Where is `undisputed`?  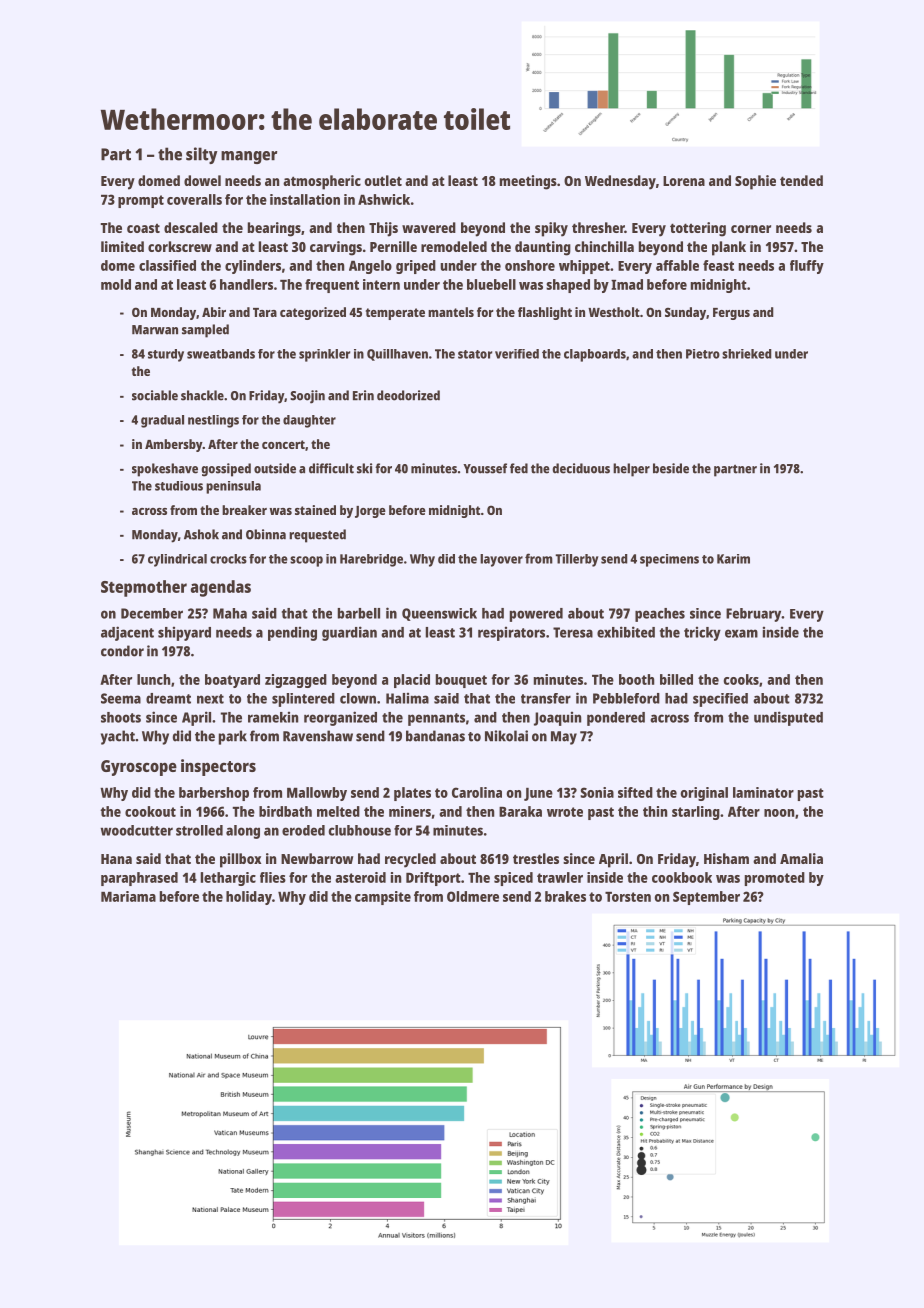
undisputed is located at coordinates (788, 718).
